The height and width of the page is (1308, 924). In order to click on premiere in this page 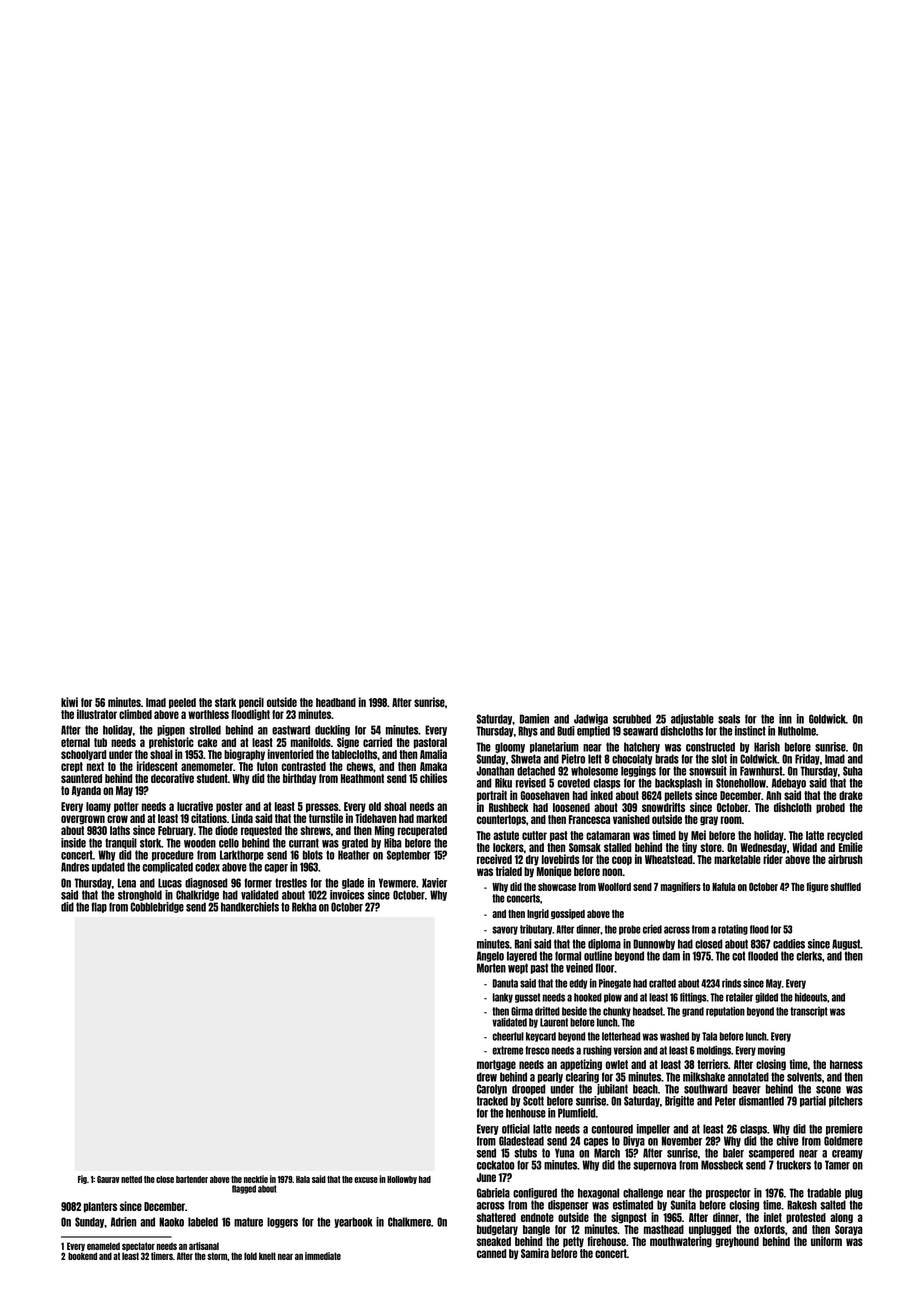, I will do `click(844, 1129)`.
